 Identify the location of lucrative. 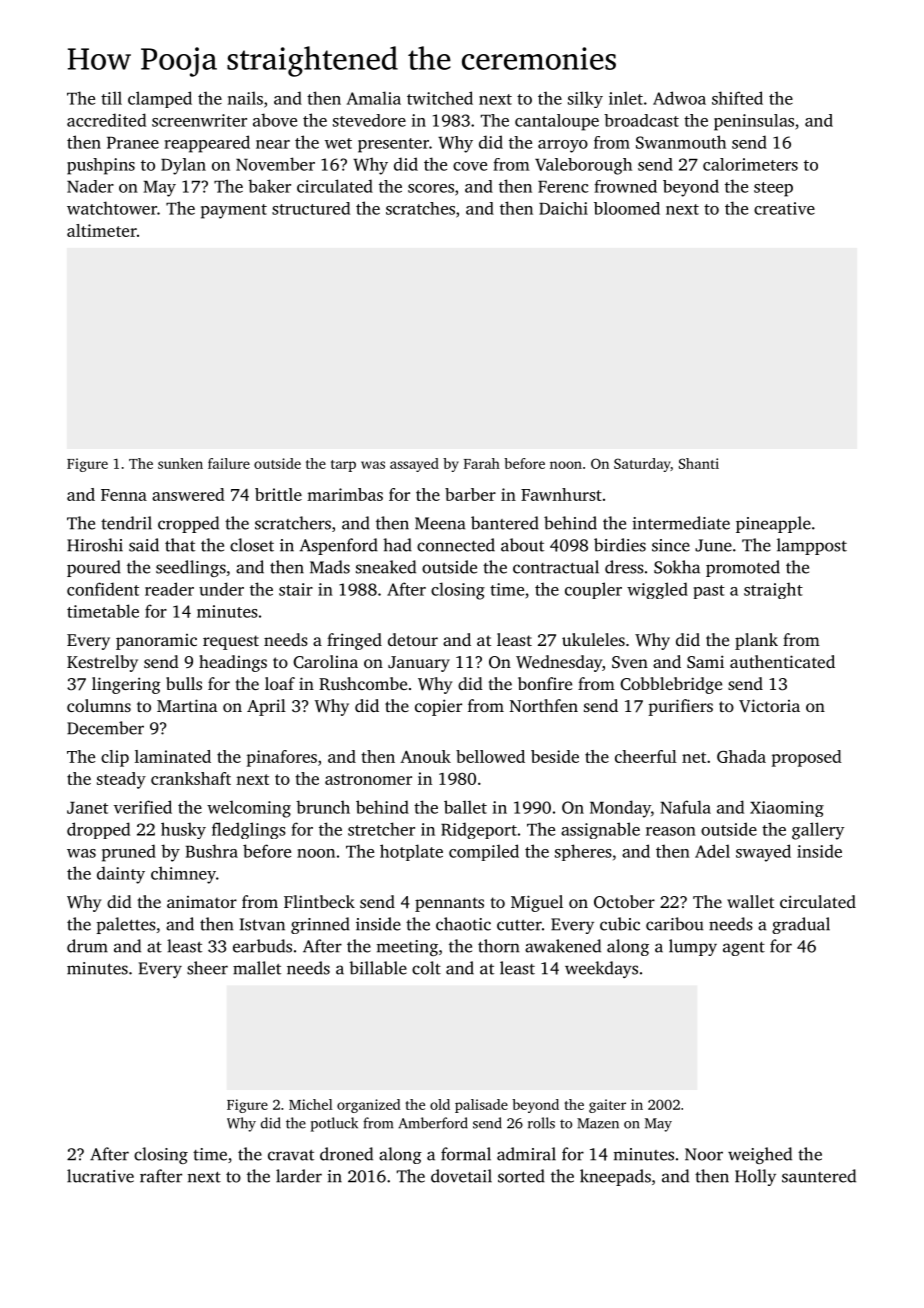
(100, 1176).
